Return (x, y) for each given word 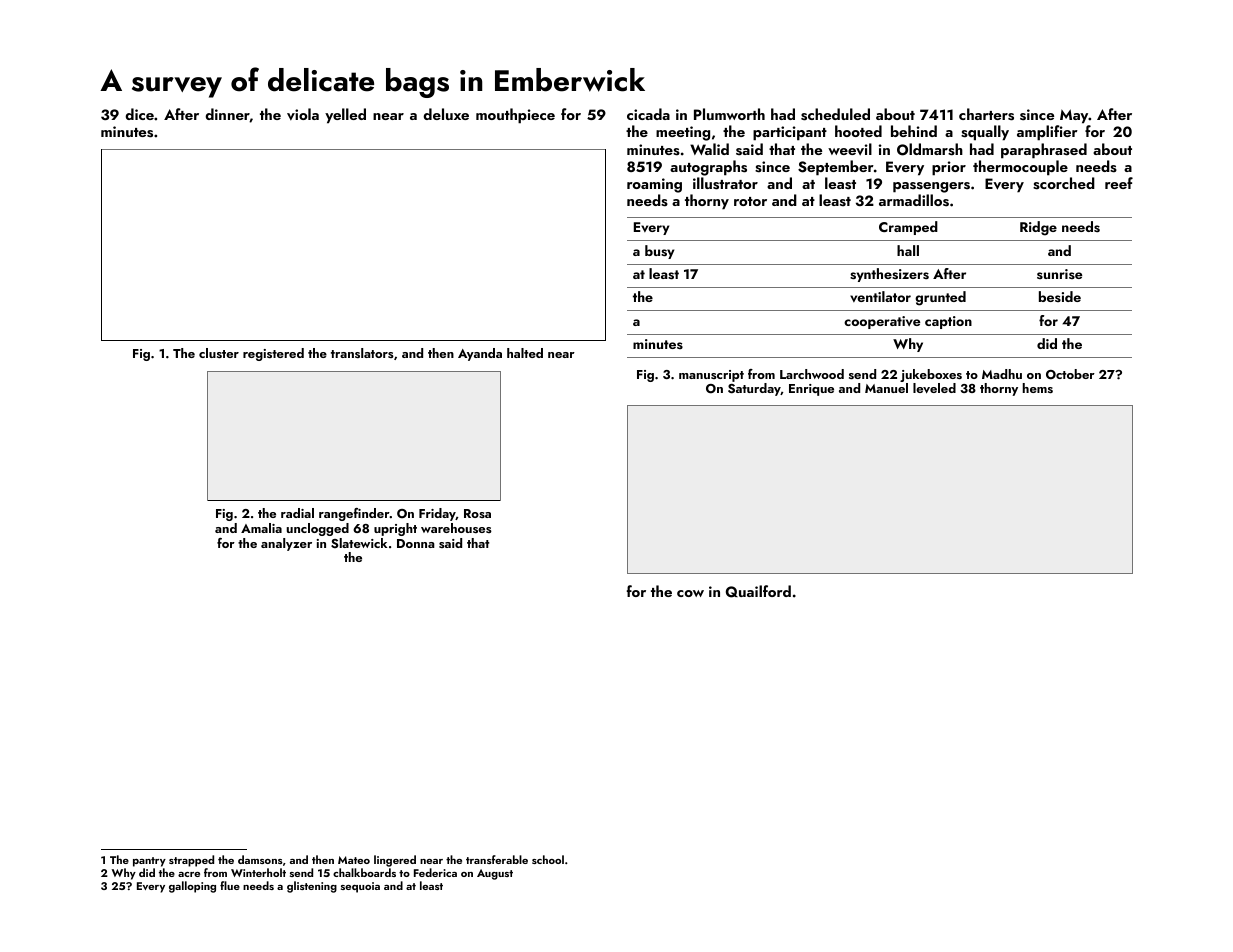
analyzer (286, 544)
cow (690, 593)
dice (139, 114)
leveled (934, 388)
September (836, 168)
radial (297, 513)
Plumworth (729, 114)
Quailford (758, 591)
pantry (149, 862)
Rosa (477, 513)
